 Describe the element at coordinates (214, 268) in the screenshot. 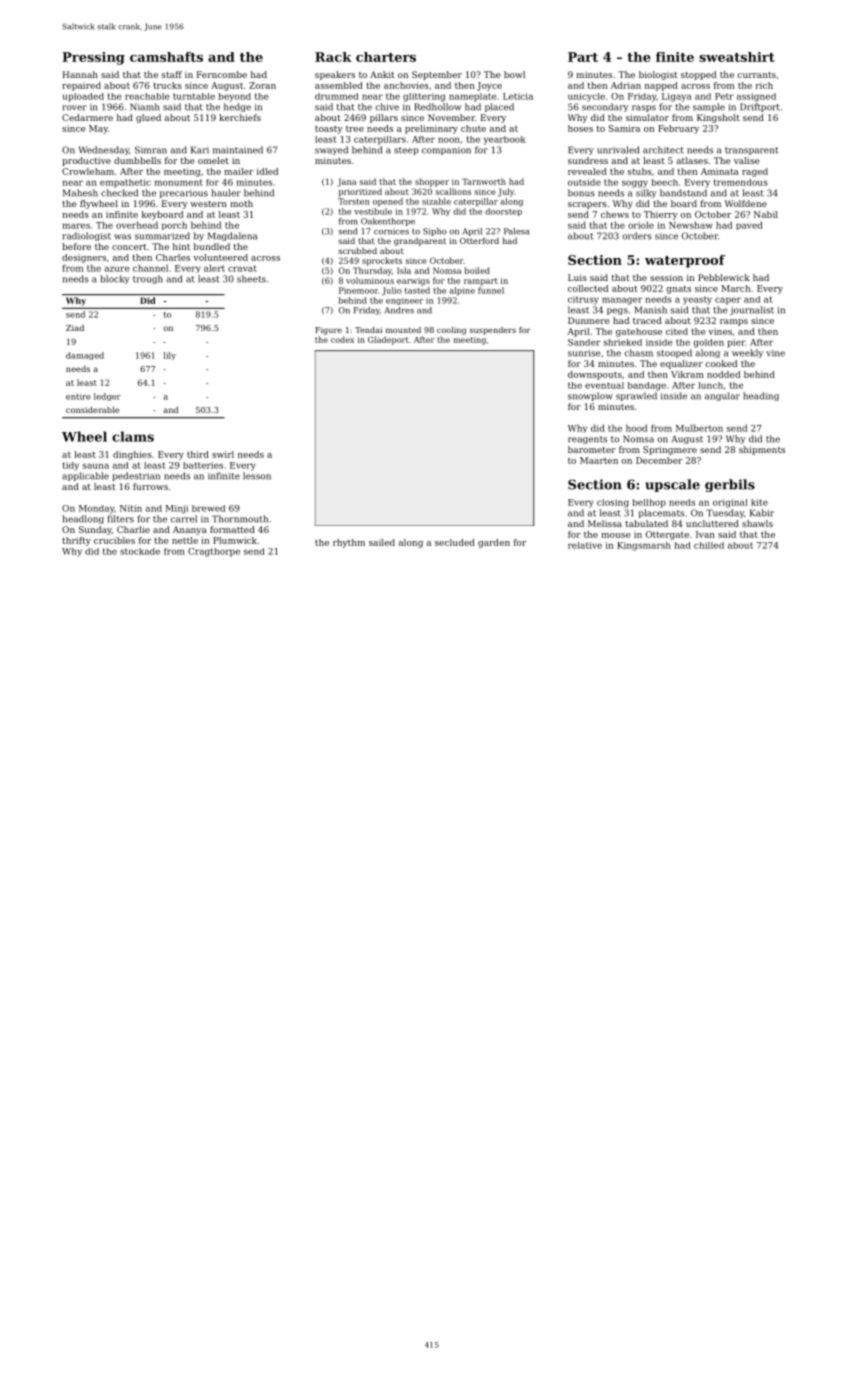

I see `alert` at that location.
